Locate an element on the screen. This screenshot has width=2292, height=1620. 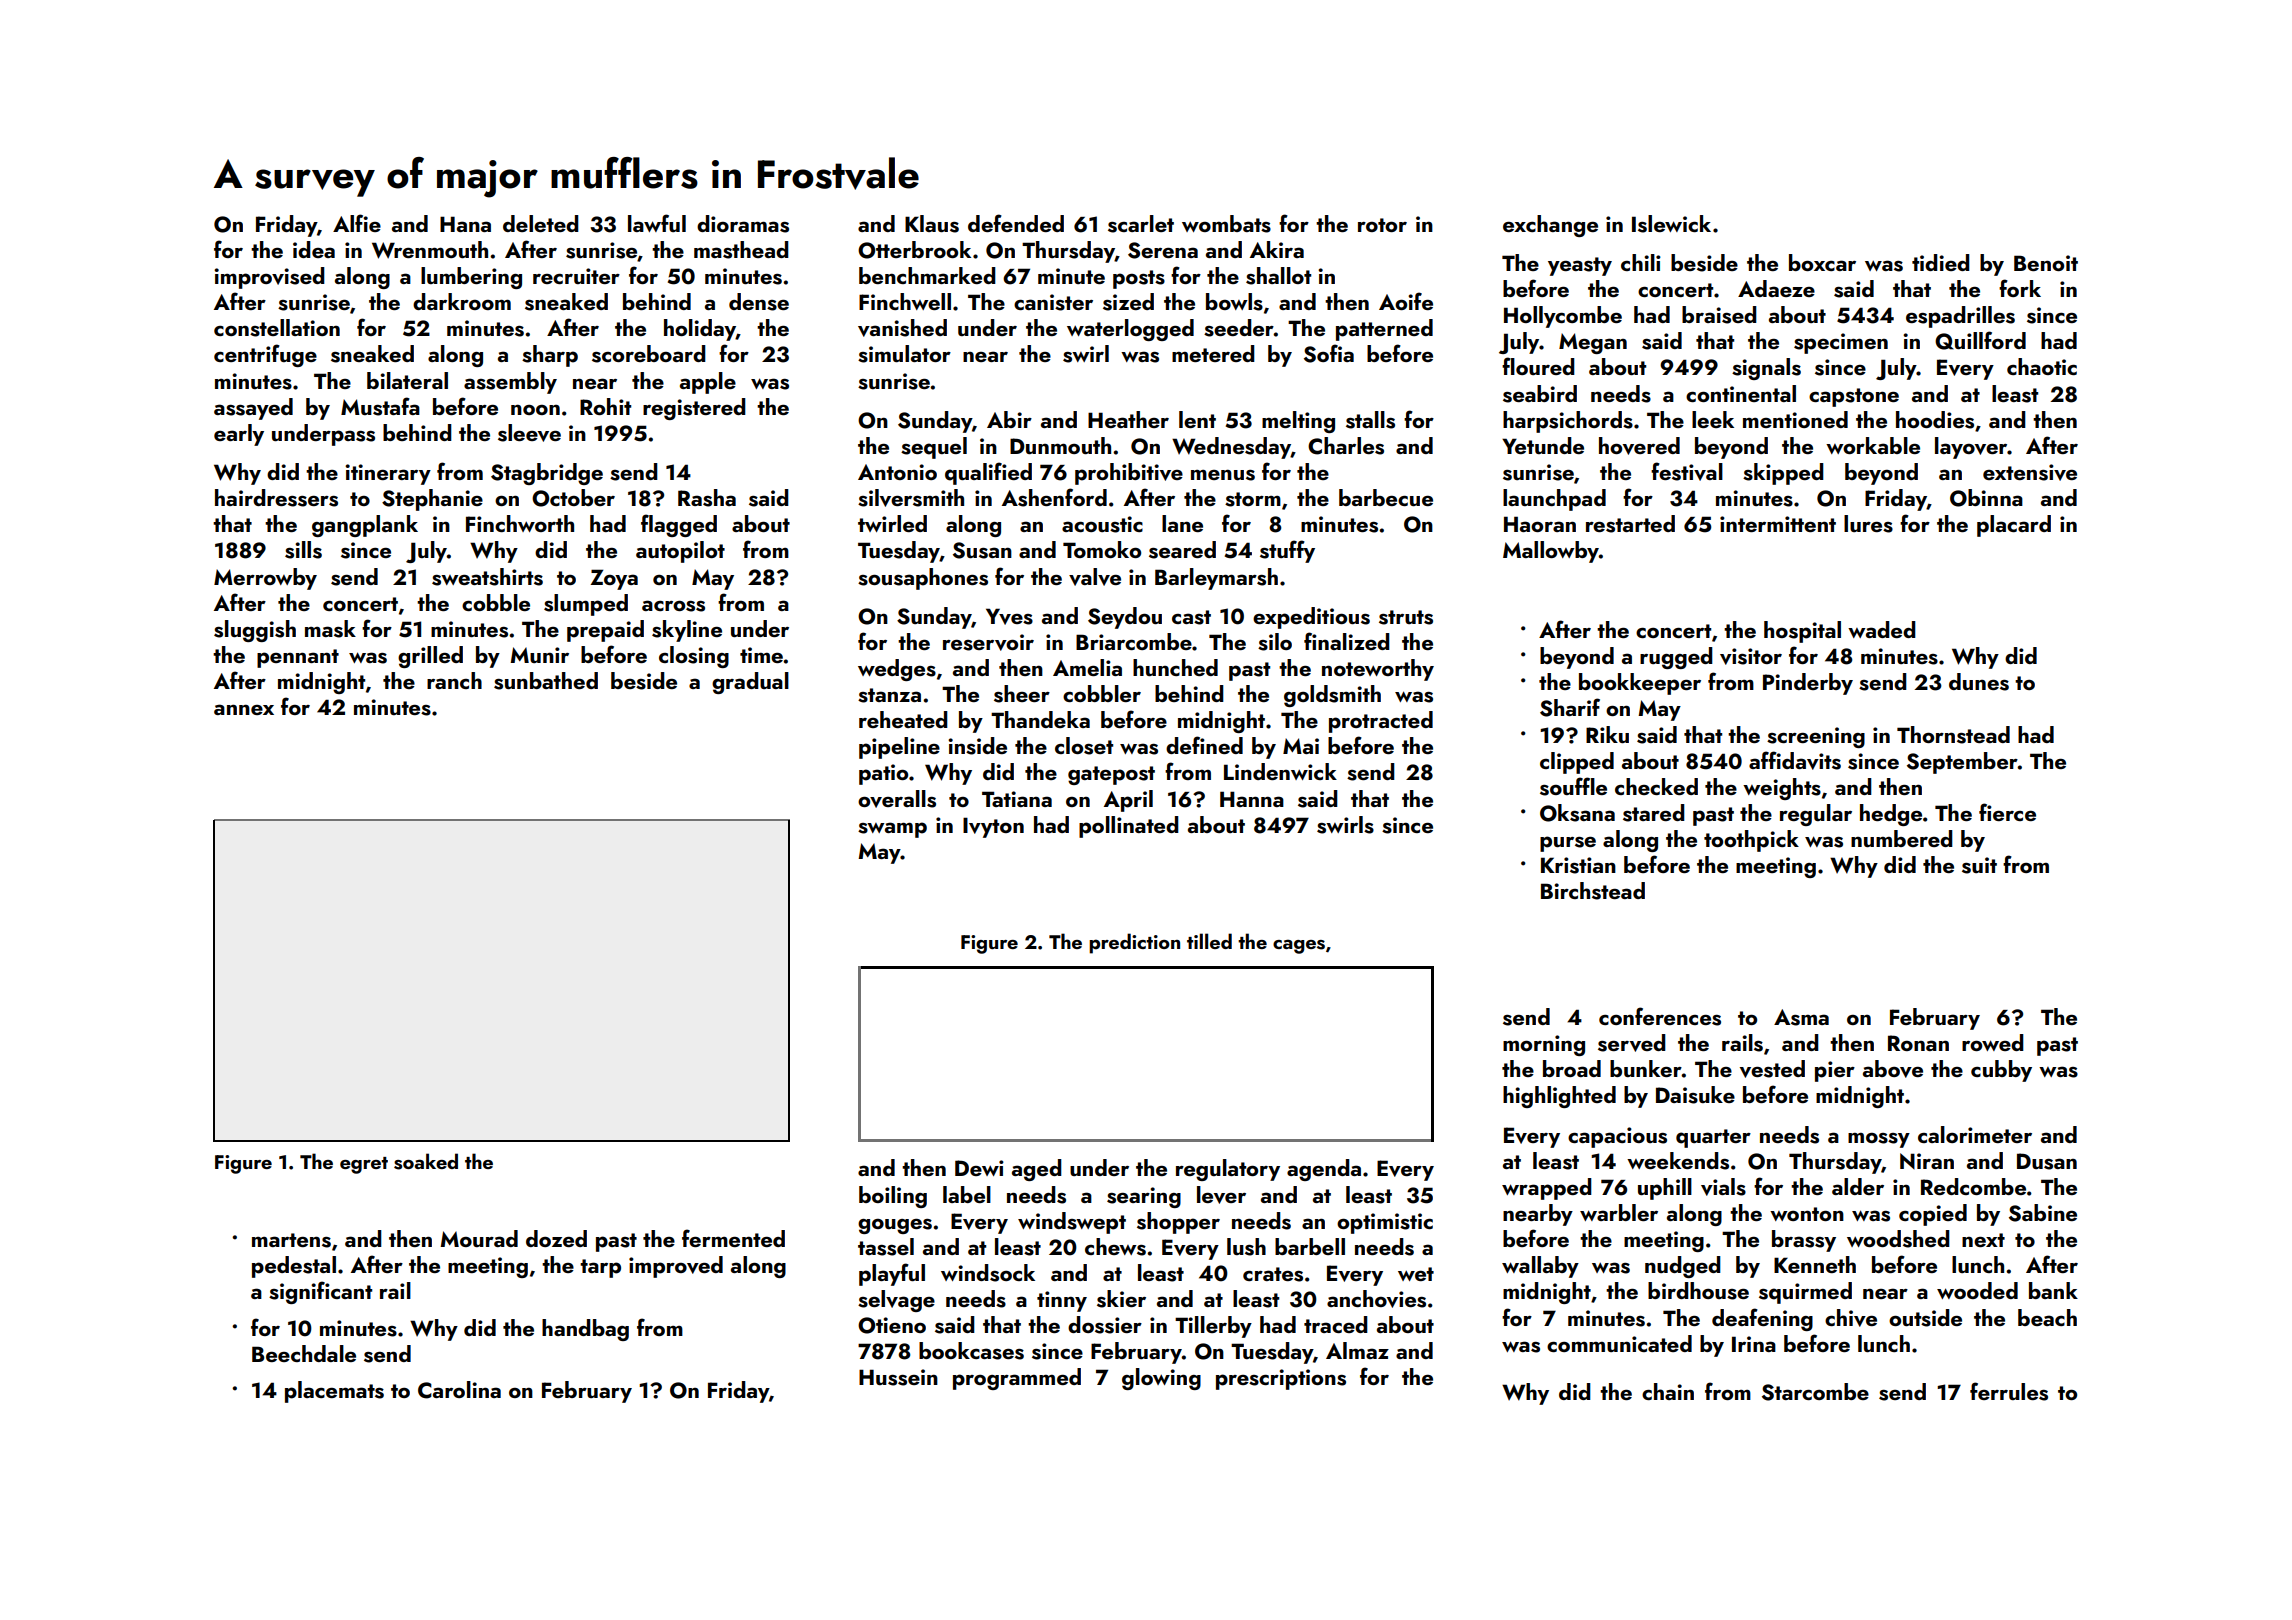
Alfie is located at coordinates (357, 223).
